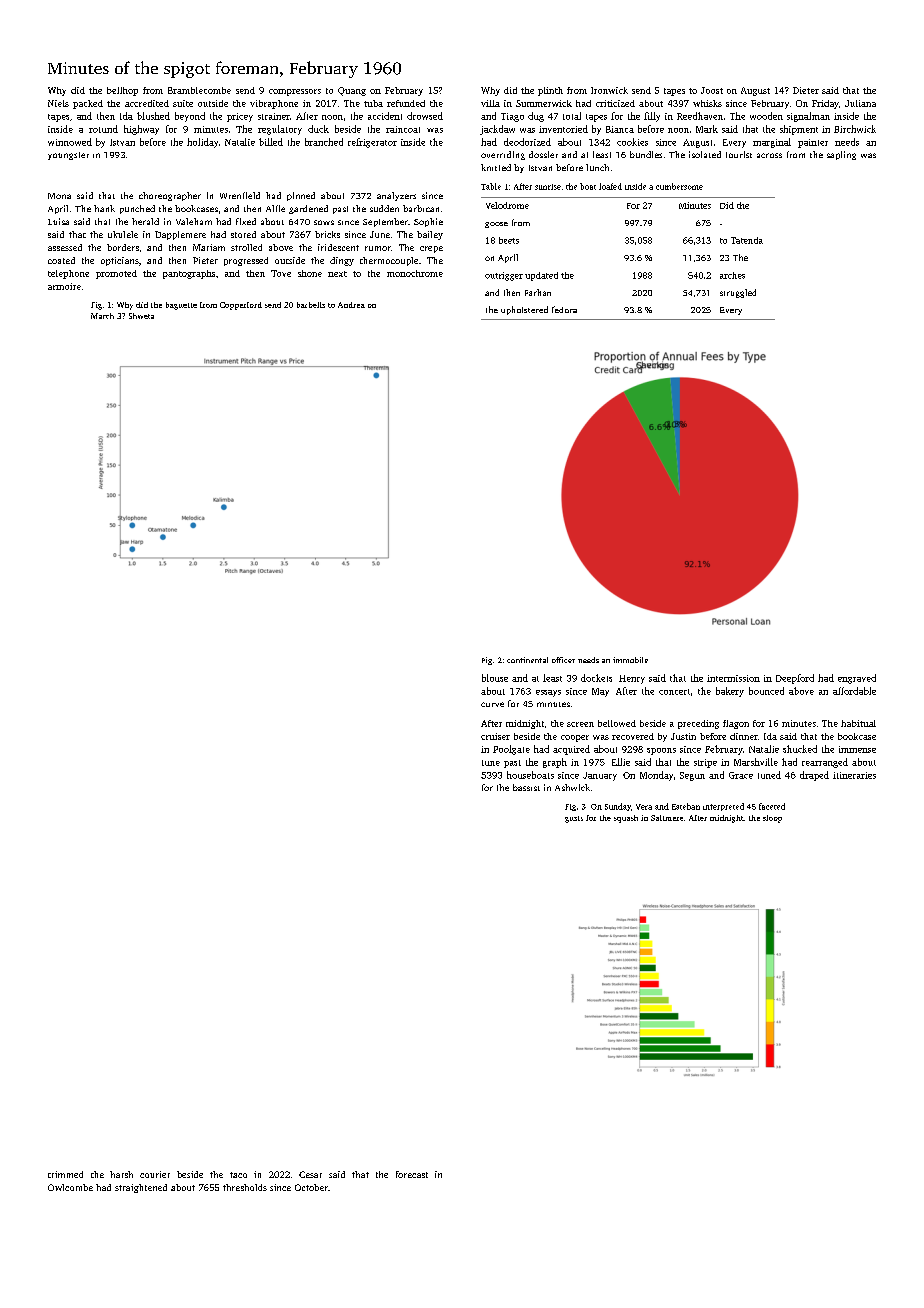  I want to click on Copperford, so click(241, 306).
